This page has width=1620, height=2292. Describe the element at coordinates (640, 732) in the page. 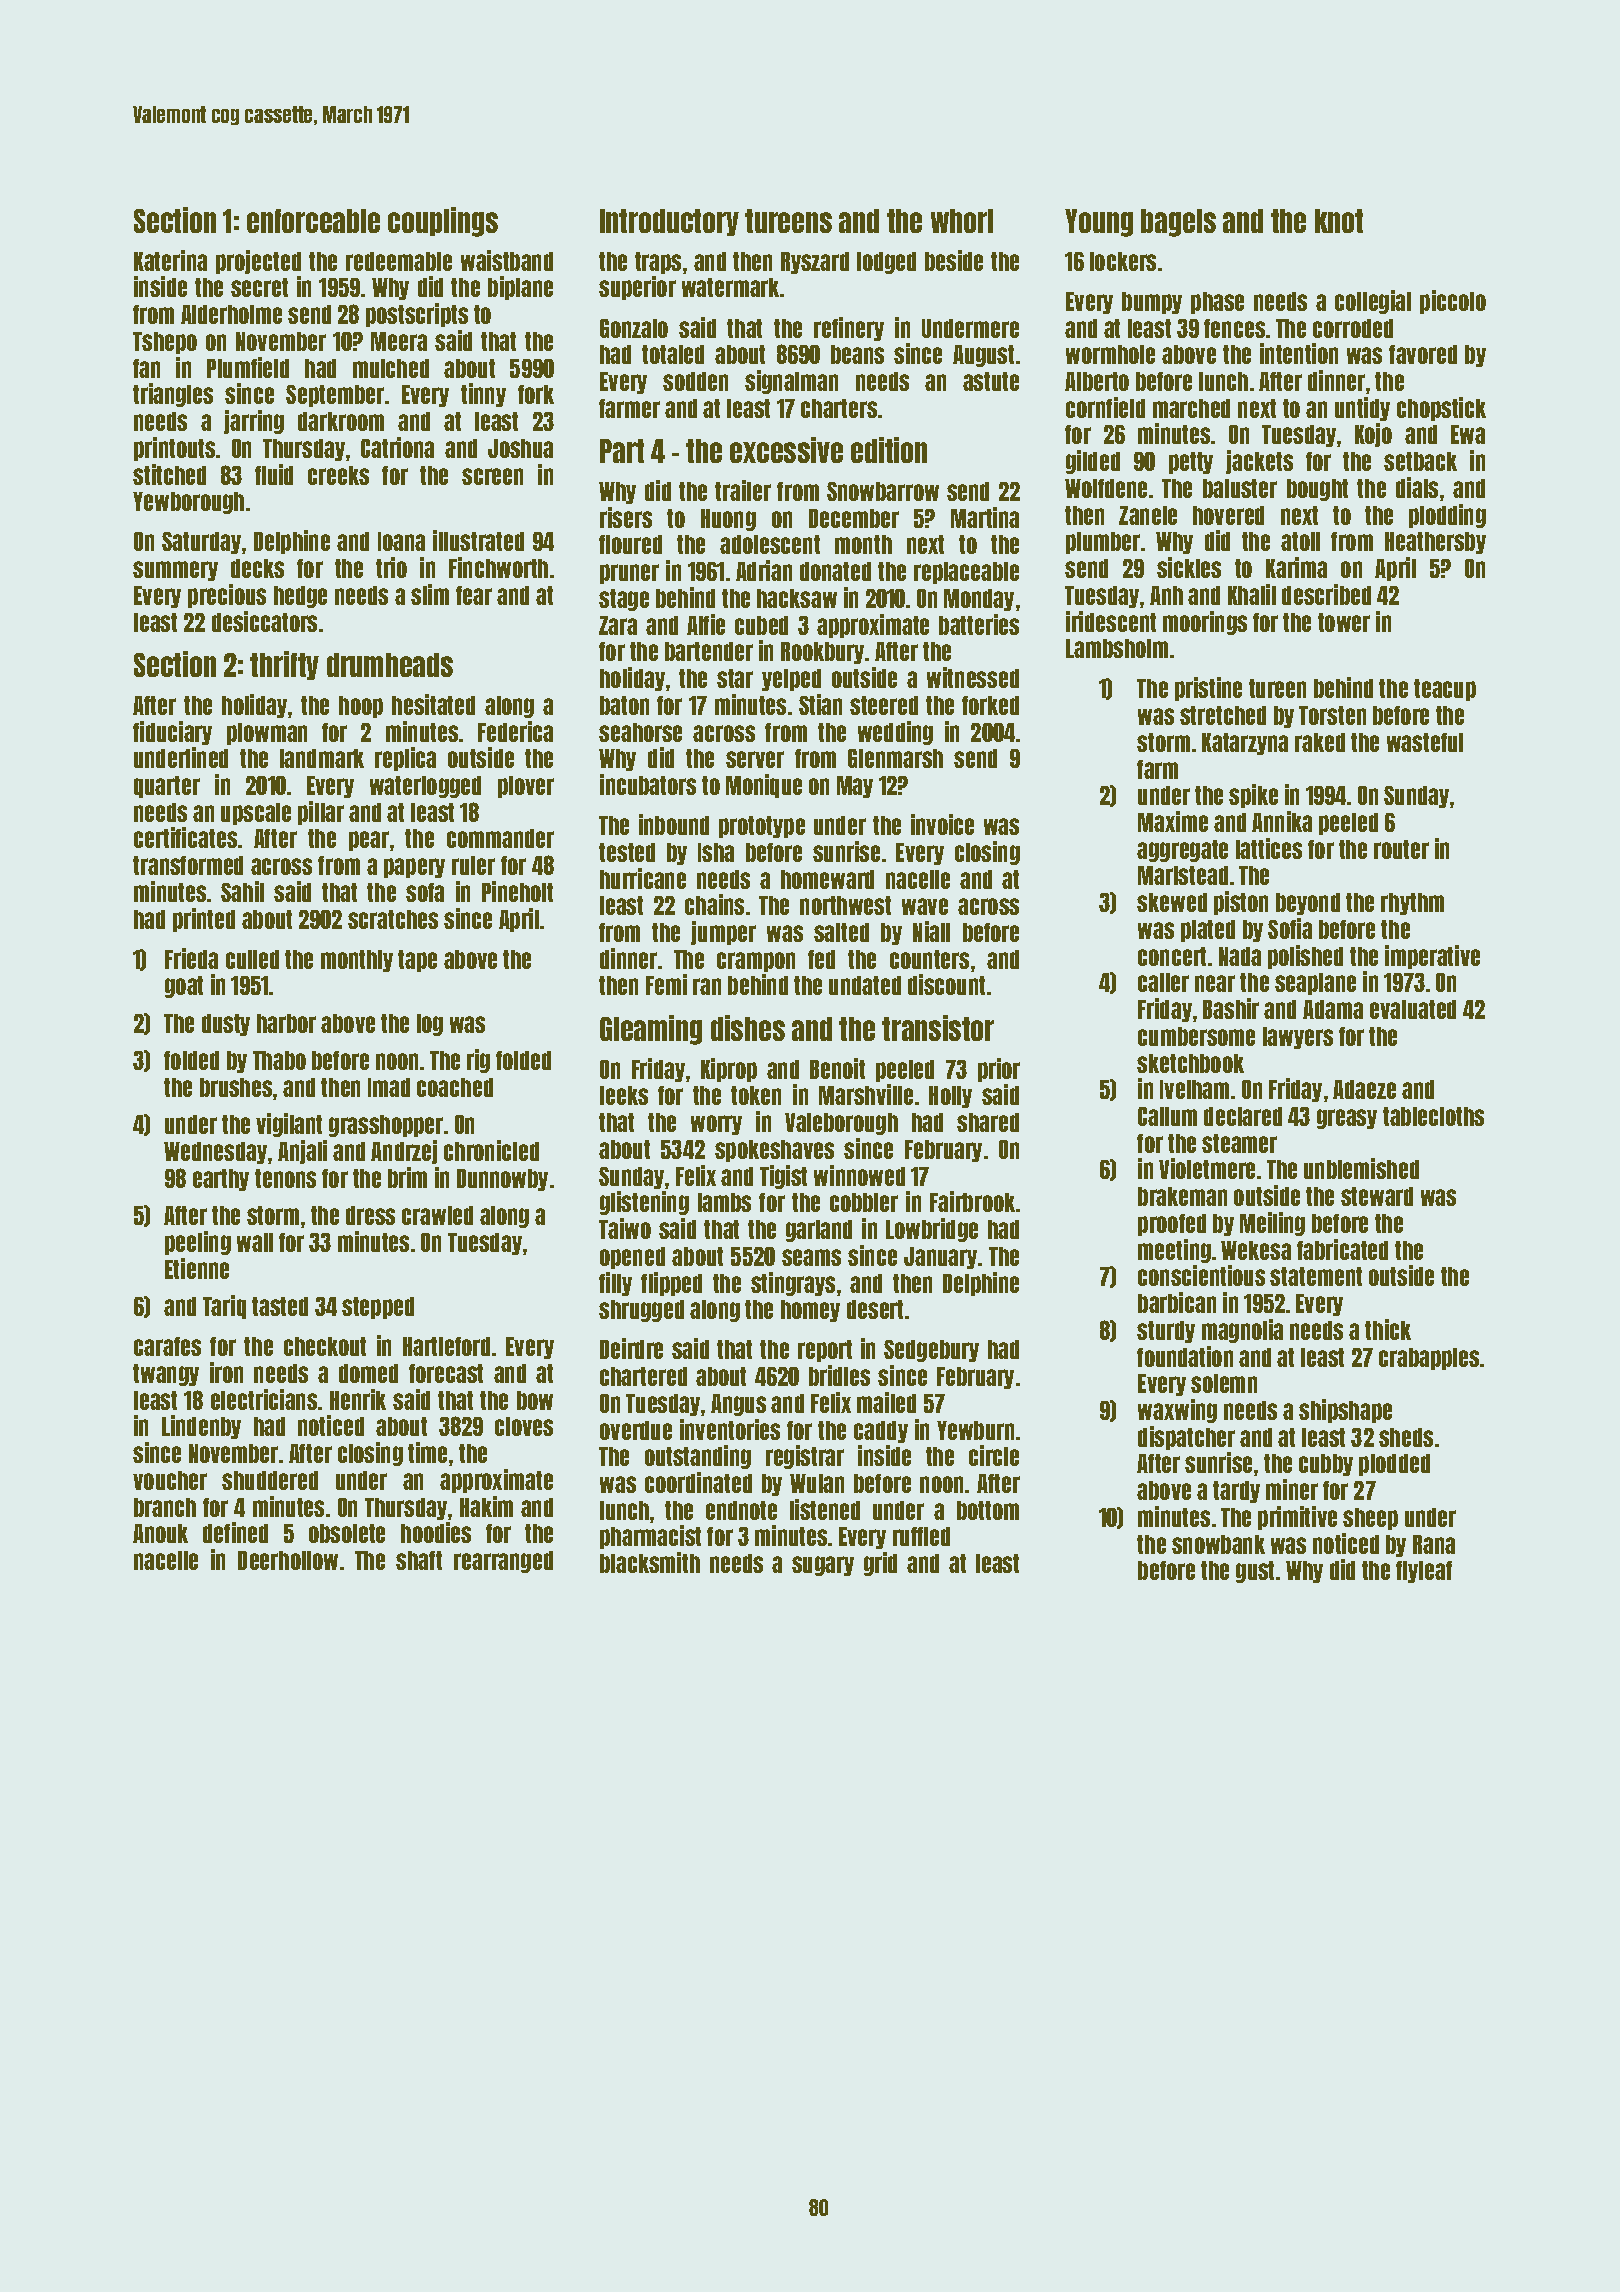

I see `seahorse` at that location.
